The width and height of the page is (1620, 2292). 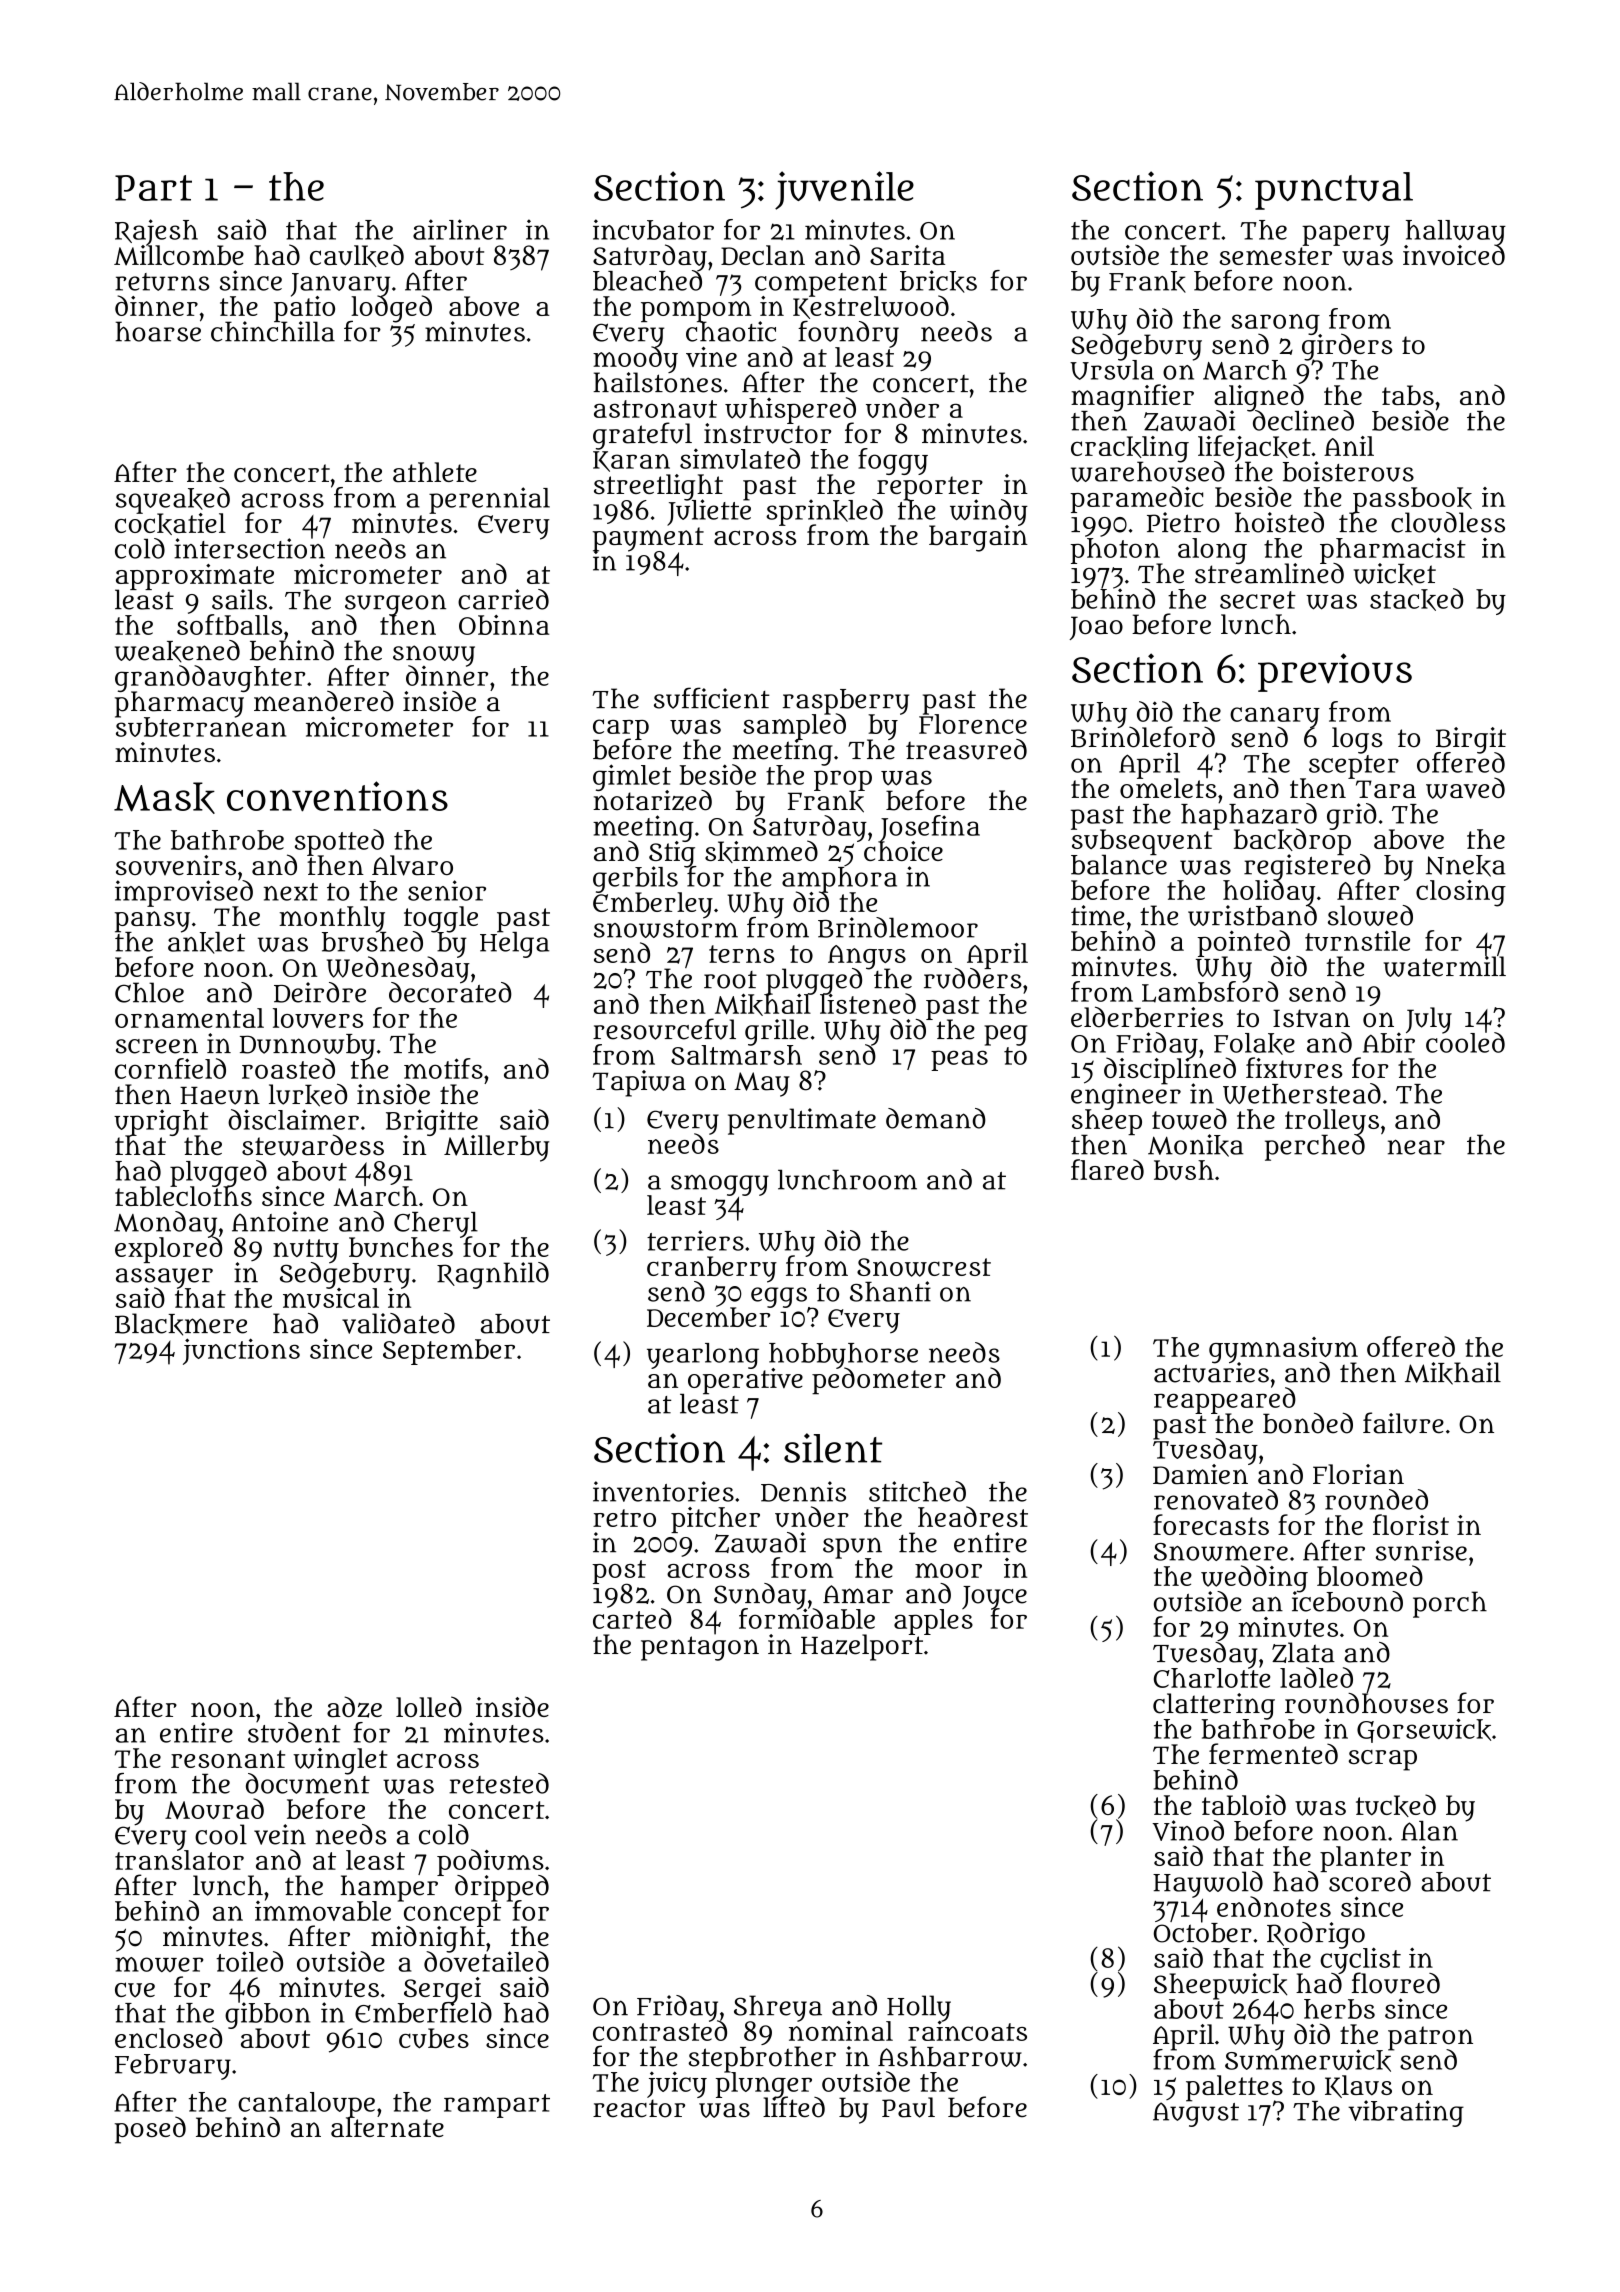 I want to click on weakened, so click(x=177, y=651).
